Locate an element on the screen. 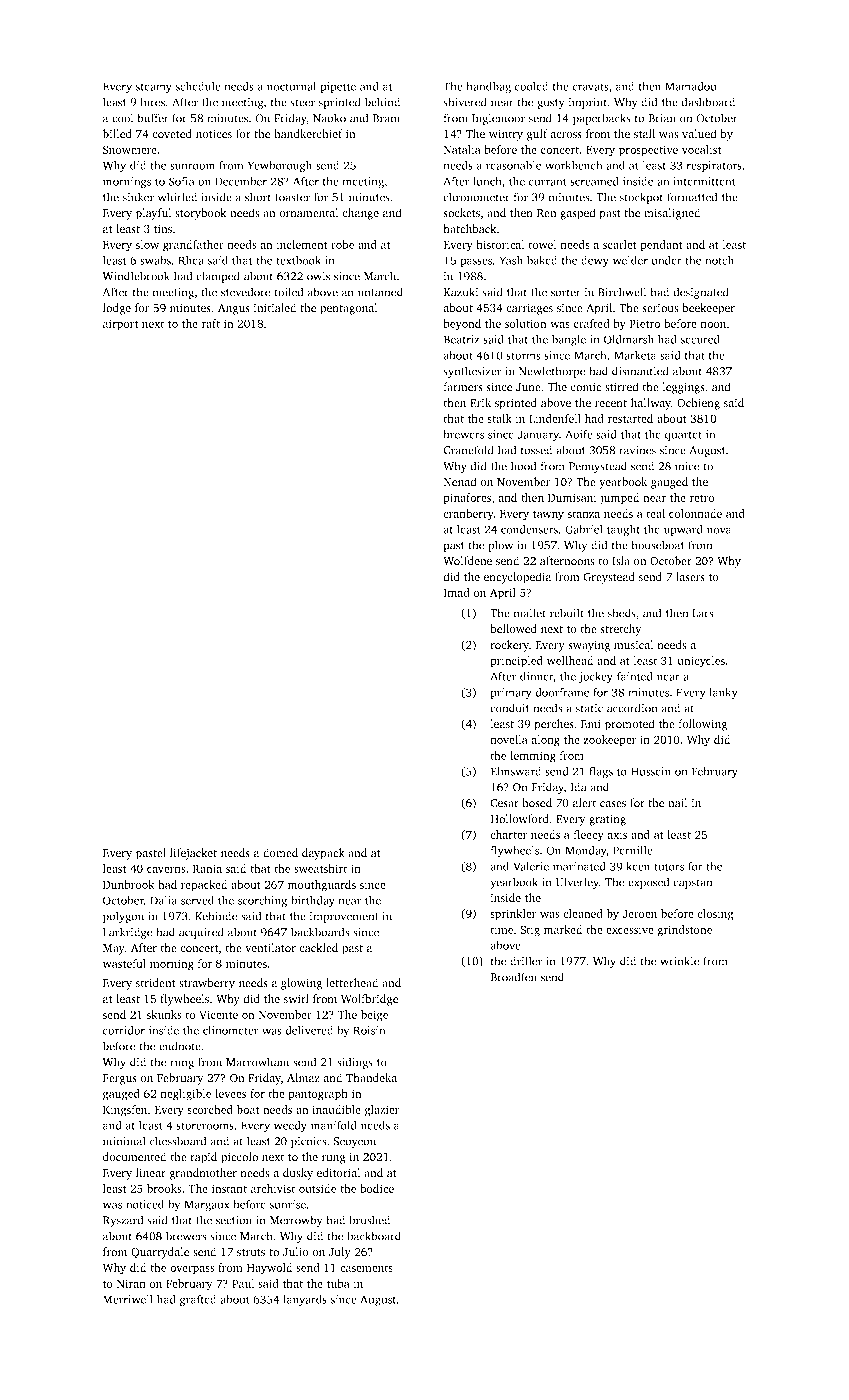 The height and width of the screenshot is (1400, 849). casements is located at coordinates (366, 1268).
